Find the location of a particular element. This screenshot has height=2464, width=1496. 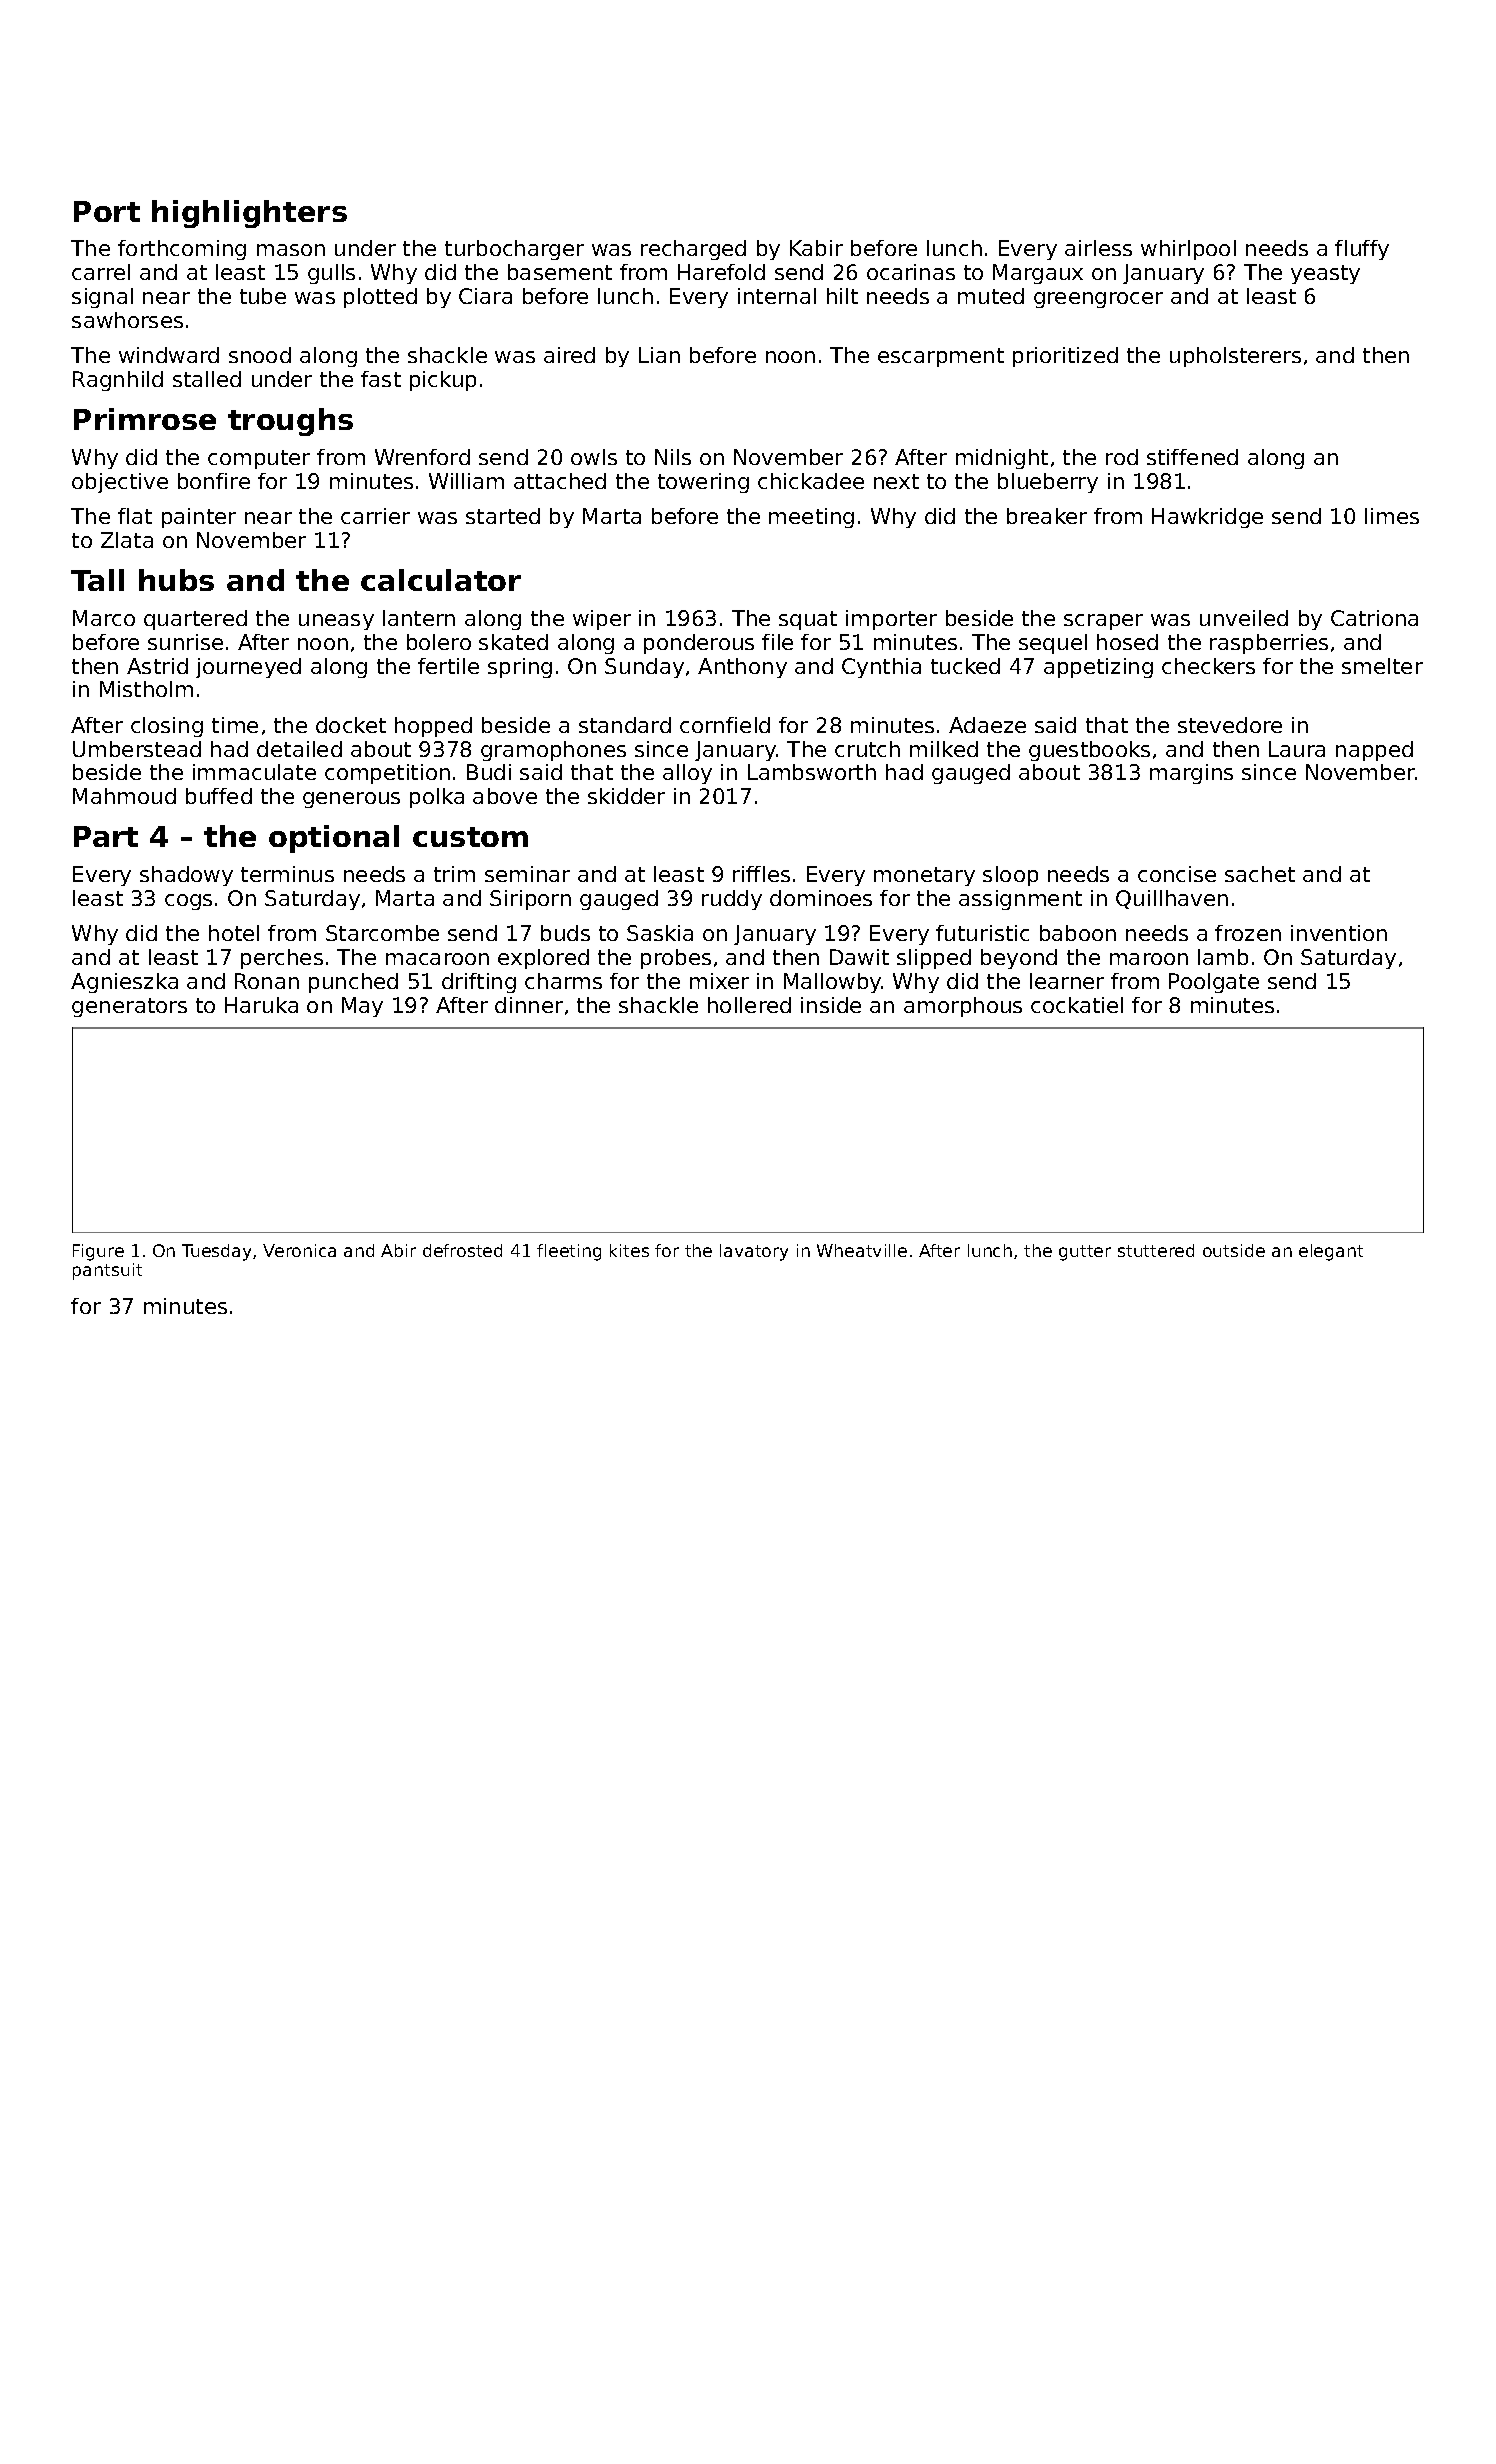

Adaeze is located at coordinates (987, 725).
